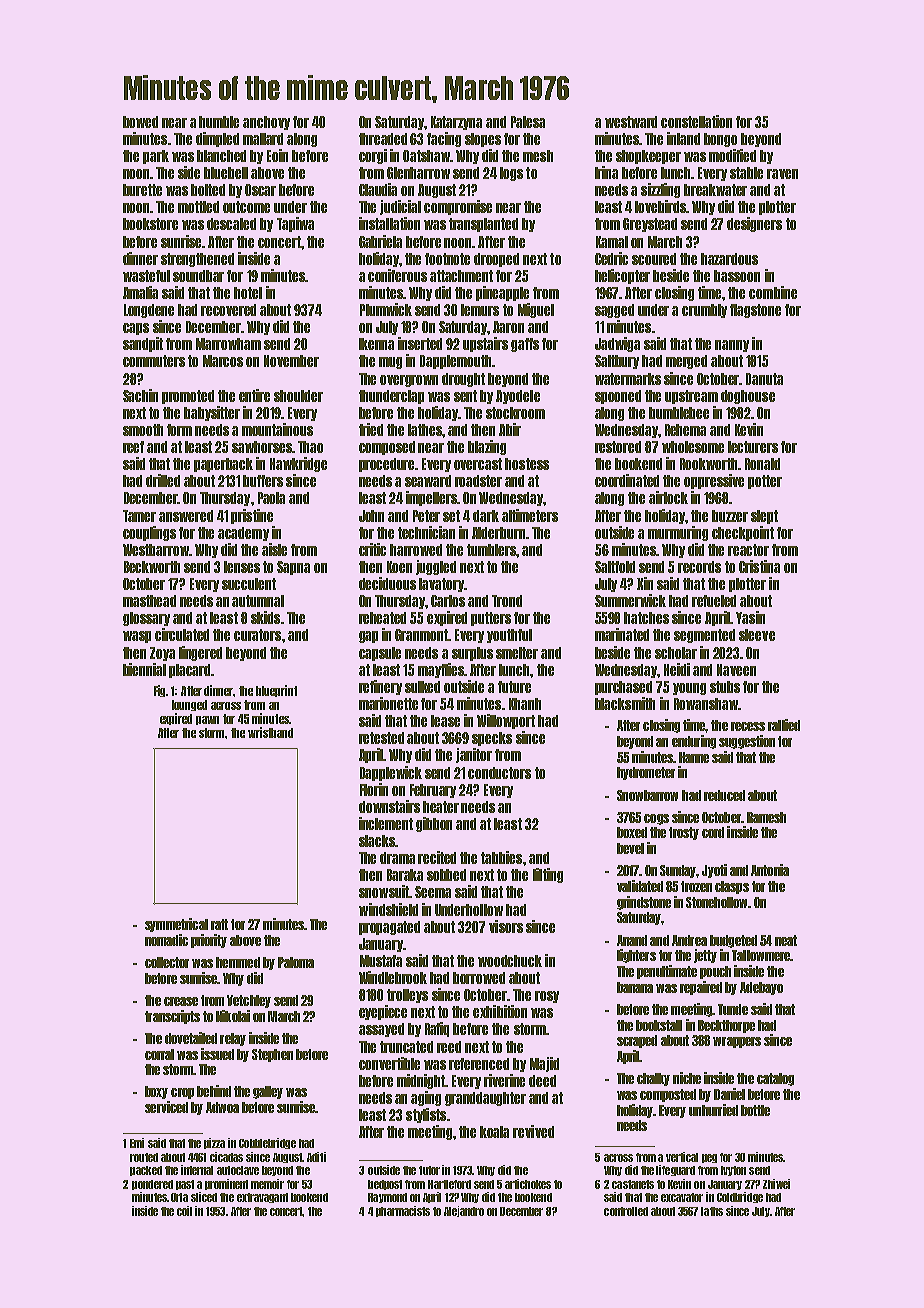 The width and height of the screenshot is (924, 1308). What do you see at coordinates (464, 1211) in the screenshot?
I see `Alejandro` at bounding box center [464, 1211].
